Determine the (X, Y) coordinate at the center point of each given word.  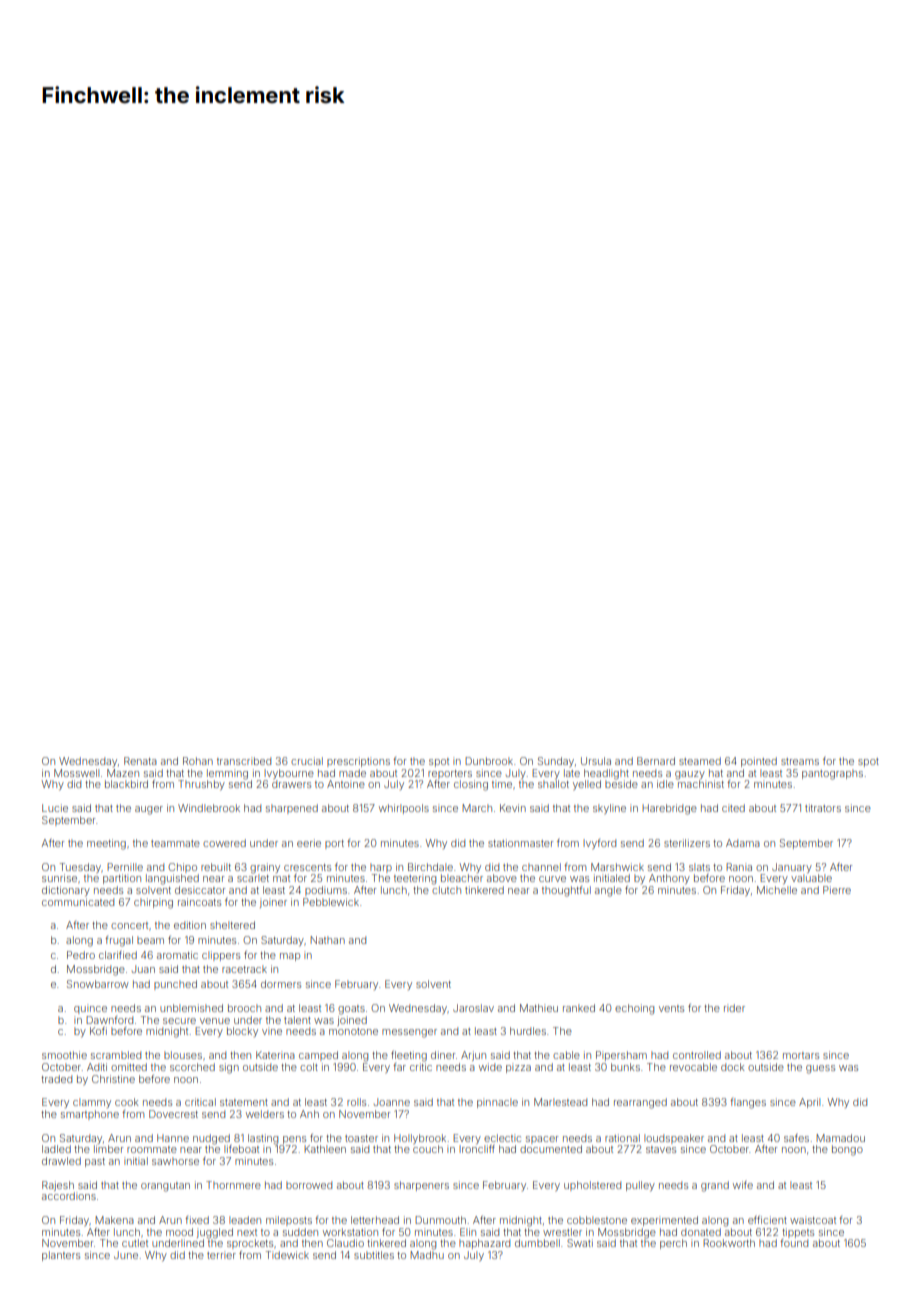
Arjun (473, 1056)
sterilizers (687, 843)
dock (732, 1067)
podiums (326, 891)
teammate (175, 843)
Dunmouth (440, 1220)
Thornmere (233, 1185)
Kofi (98, 1031)
